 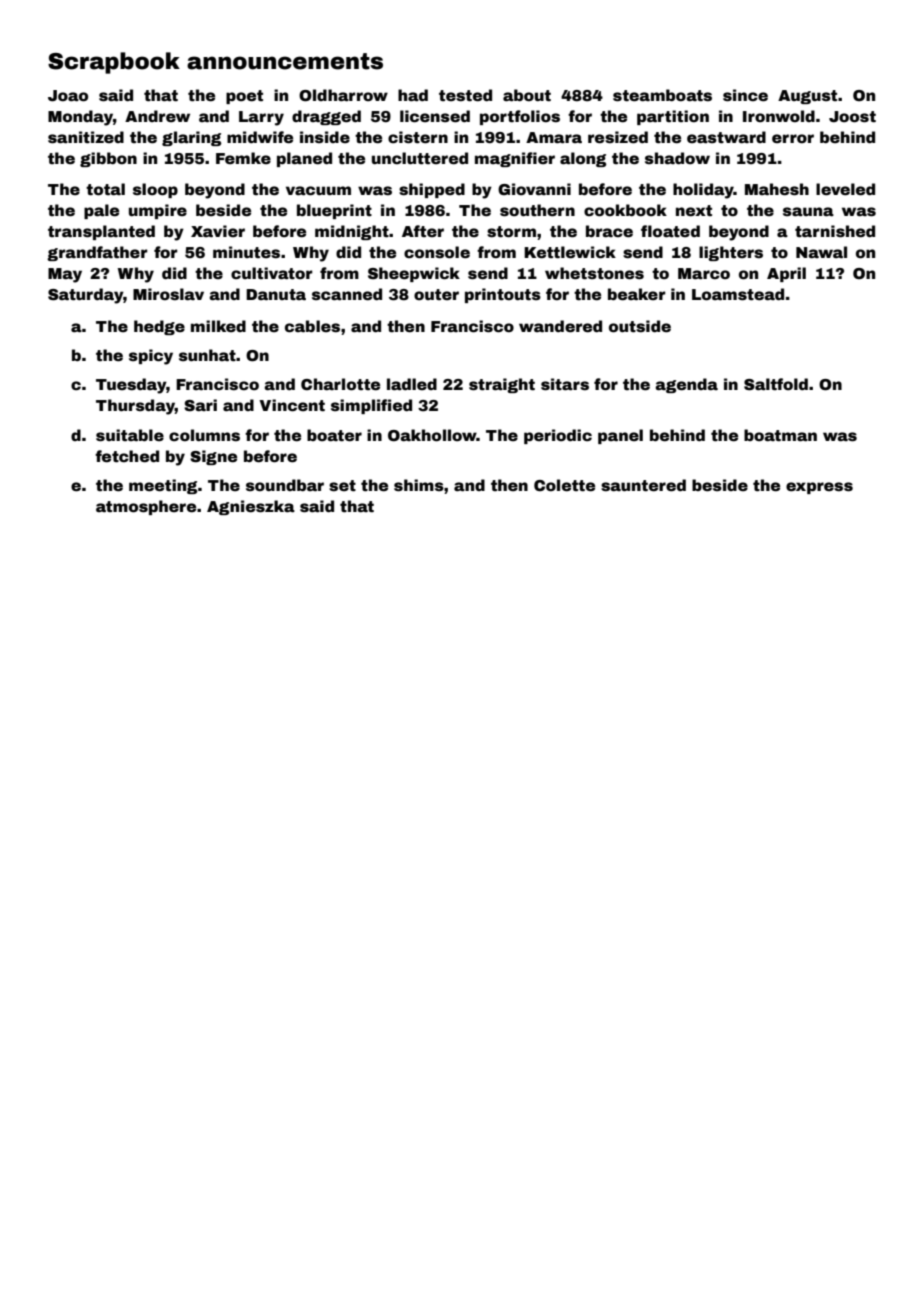 I want to click on steamboats, so click(x=662, y=95).
